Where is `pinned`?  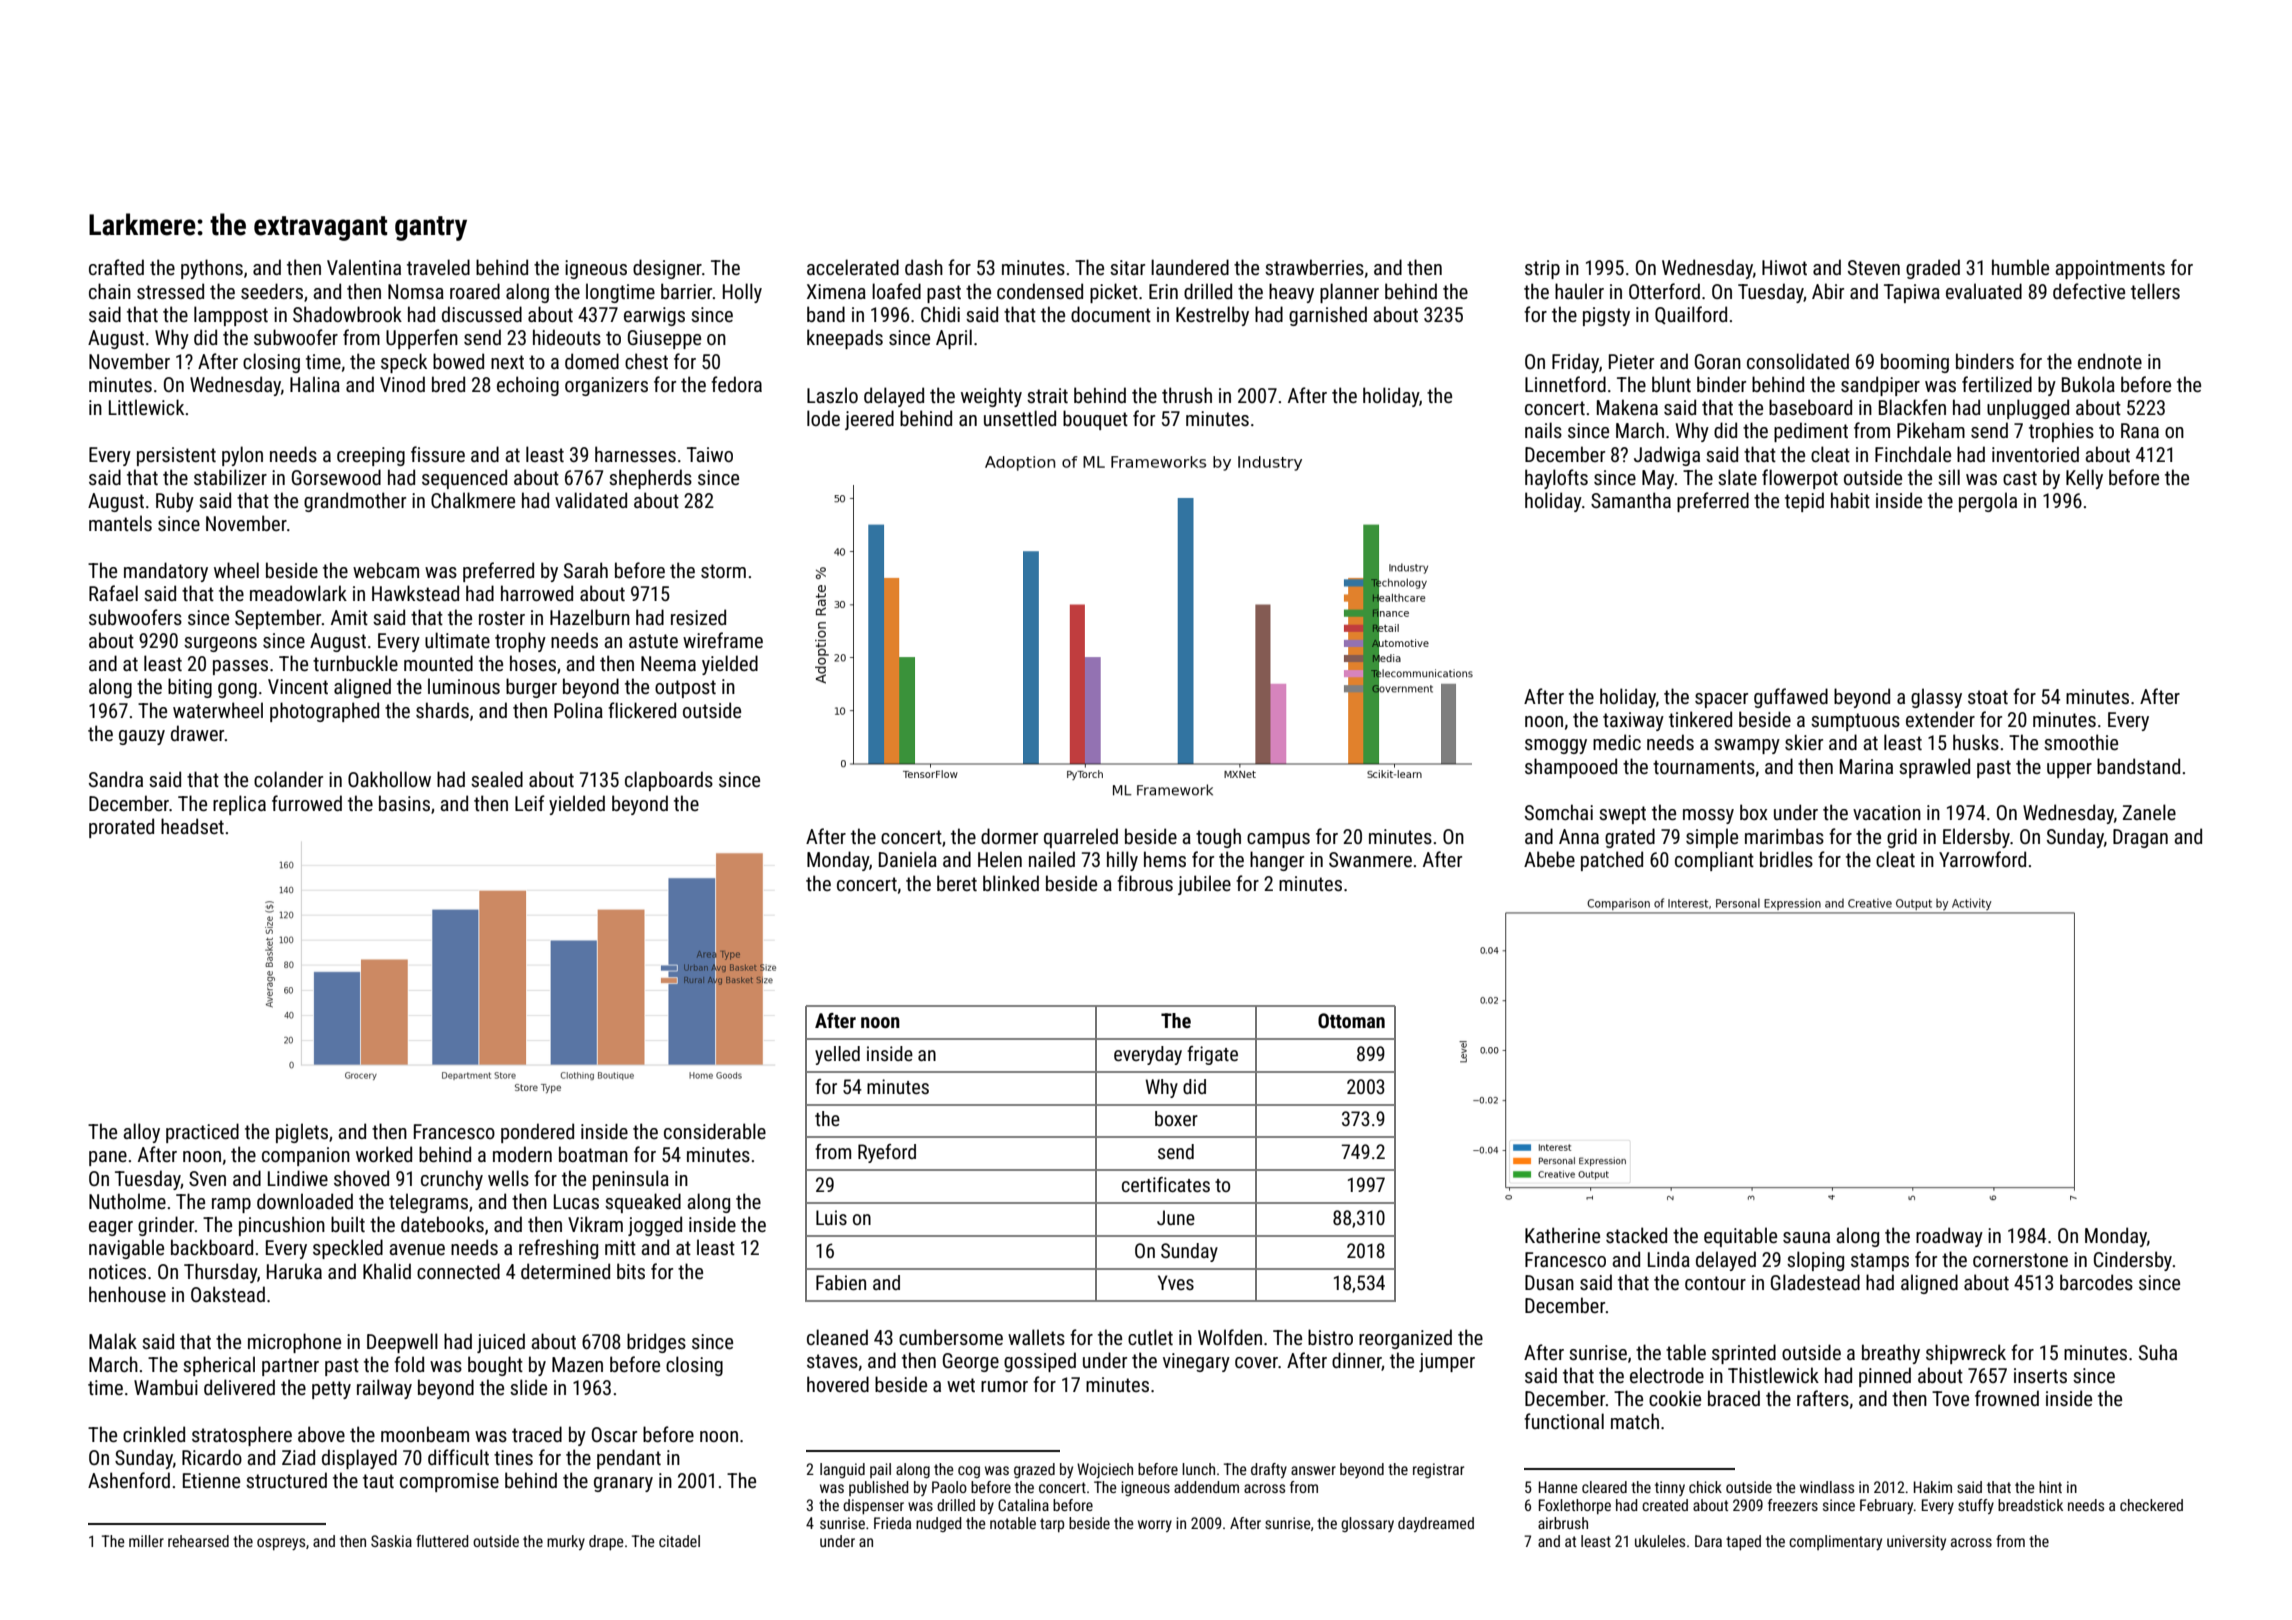
pinned is located at coordinates (1885, 1377).
